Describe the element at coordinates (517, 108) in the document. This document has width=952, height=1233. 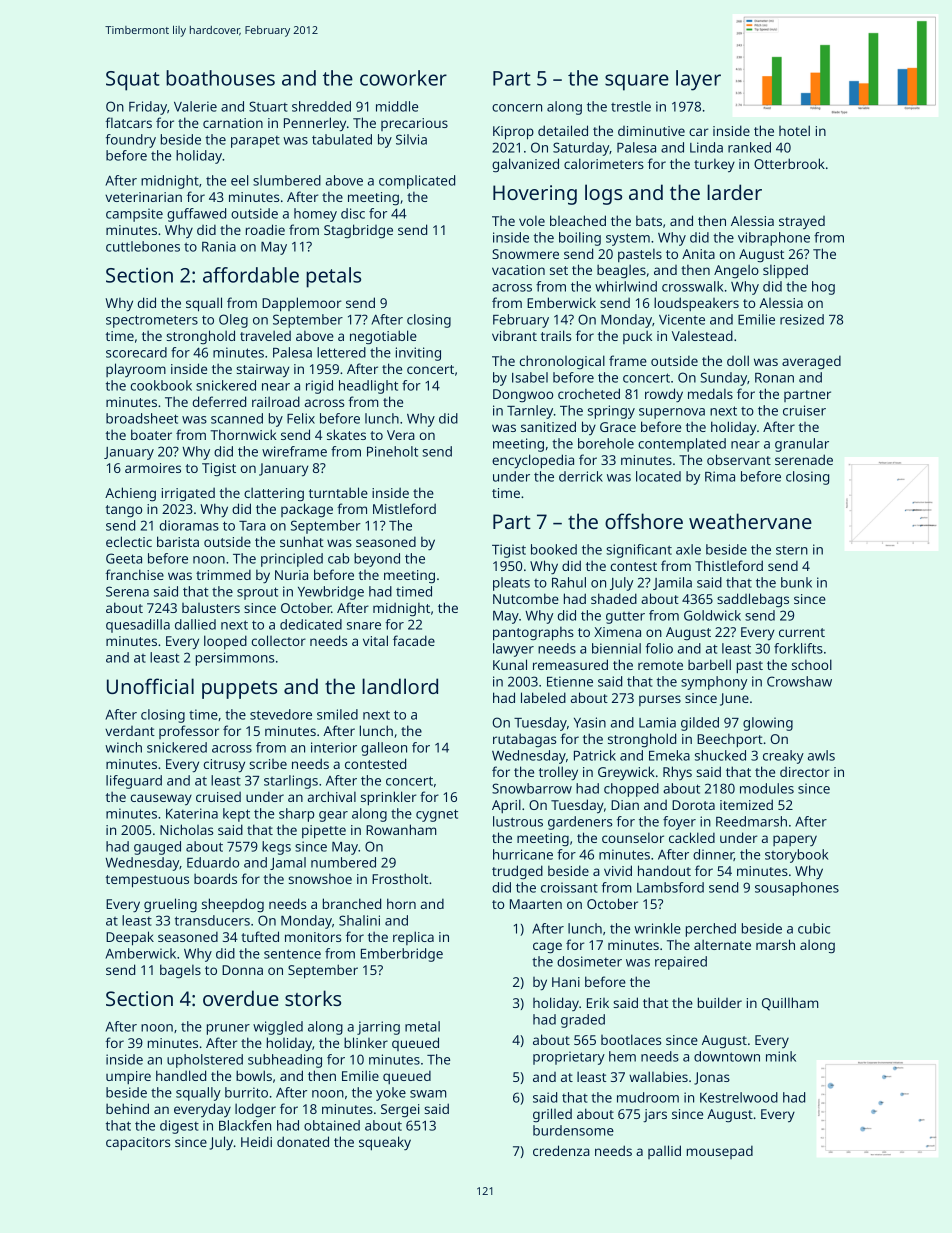
I see `concern` at that location.
